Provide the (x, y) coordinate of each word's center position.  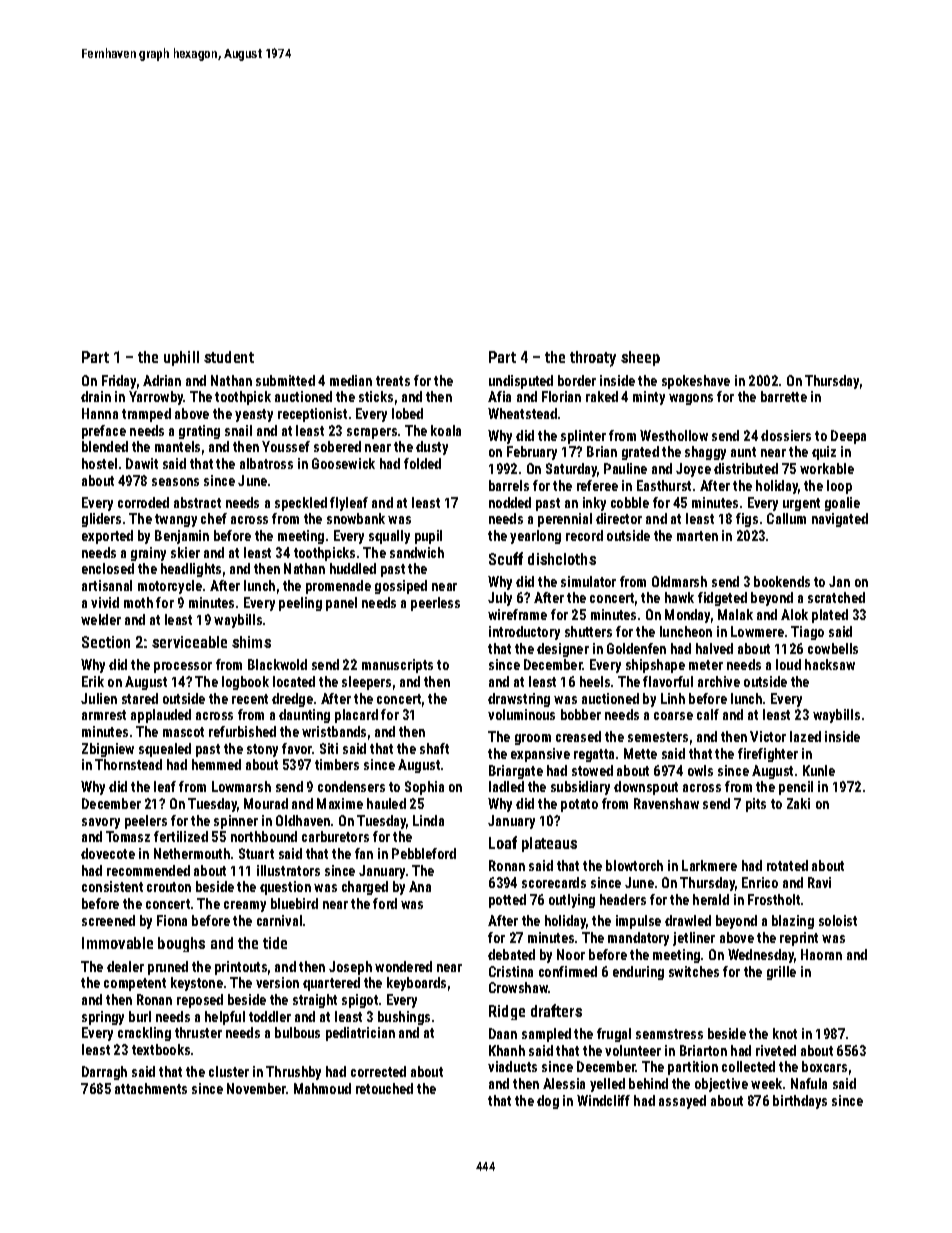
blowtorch (634, 865)
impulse (638, 922)
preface (104, 432)
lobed (407, 413)
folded (422, 463)
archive (719, 681)
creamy (245, 906)
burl (140, 1016)
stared (140, 698)
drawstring (519, 700)
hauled (386, 803)
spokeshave (696, 382)
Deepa (848, 437)
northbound (264, 836)
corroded (143, 502)
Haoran (821, 954)
